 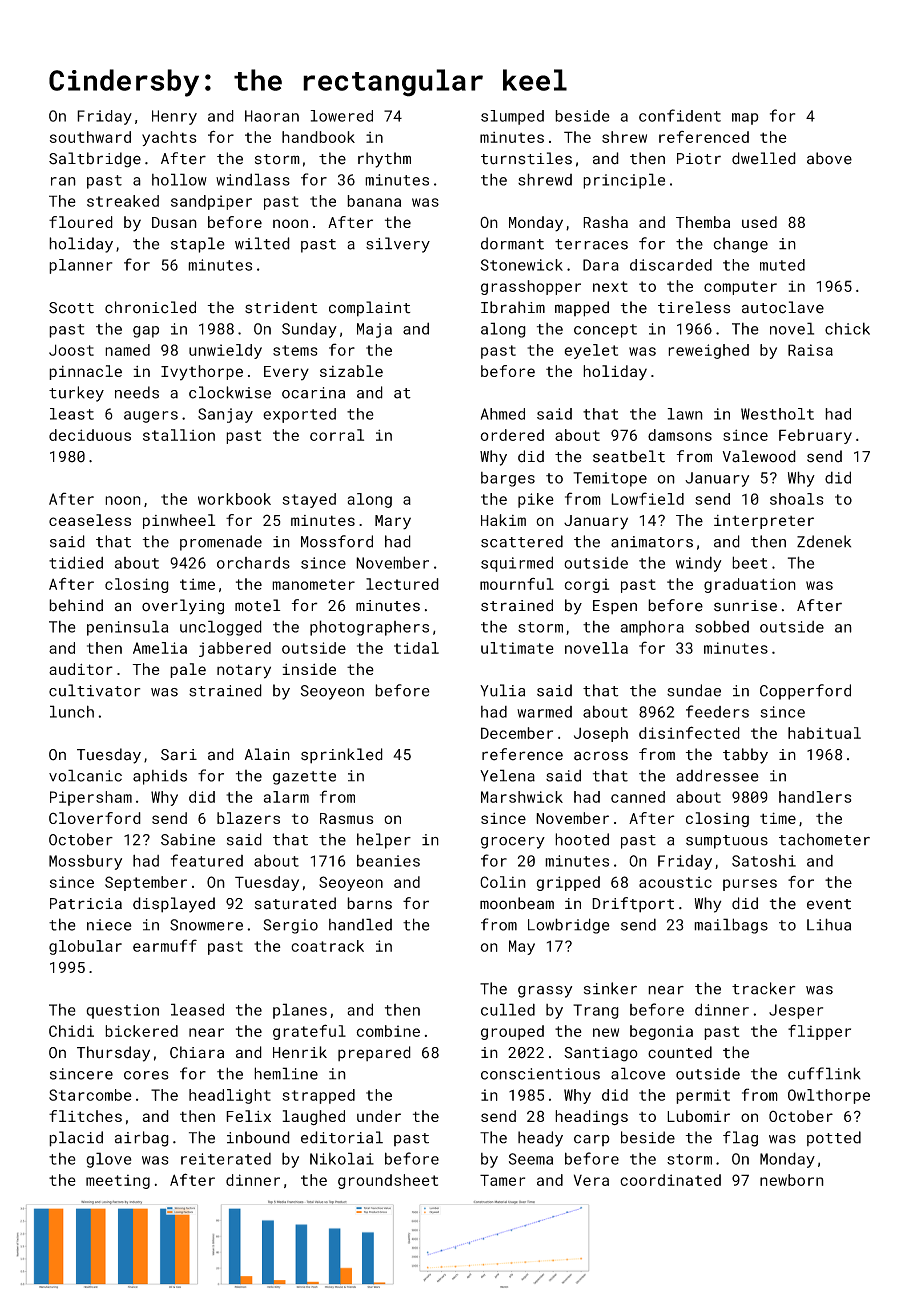 I want to click on least, so click(x=72, y=414).
